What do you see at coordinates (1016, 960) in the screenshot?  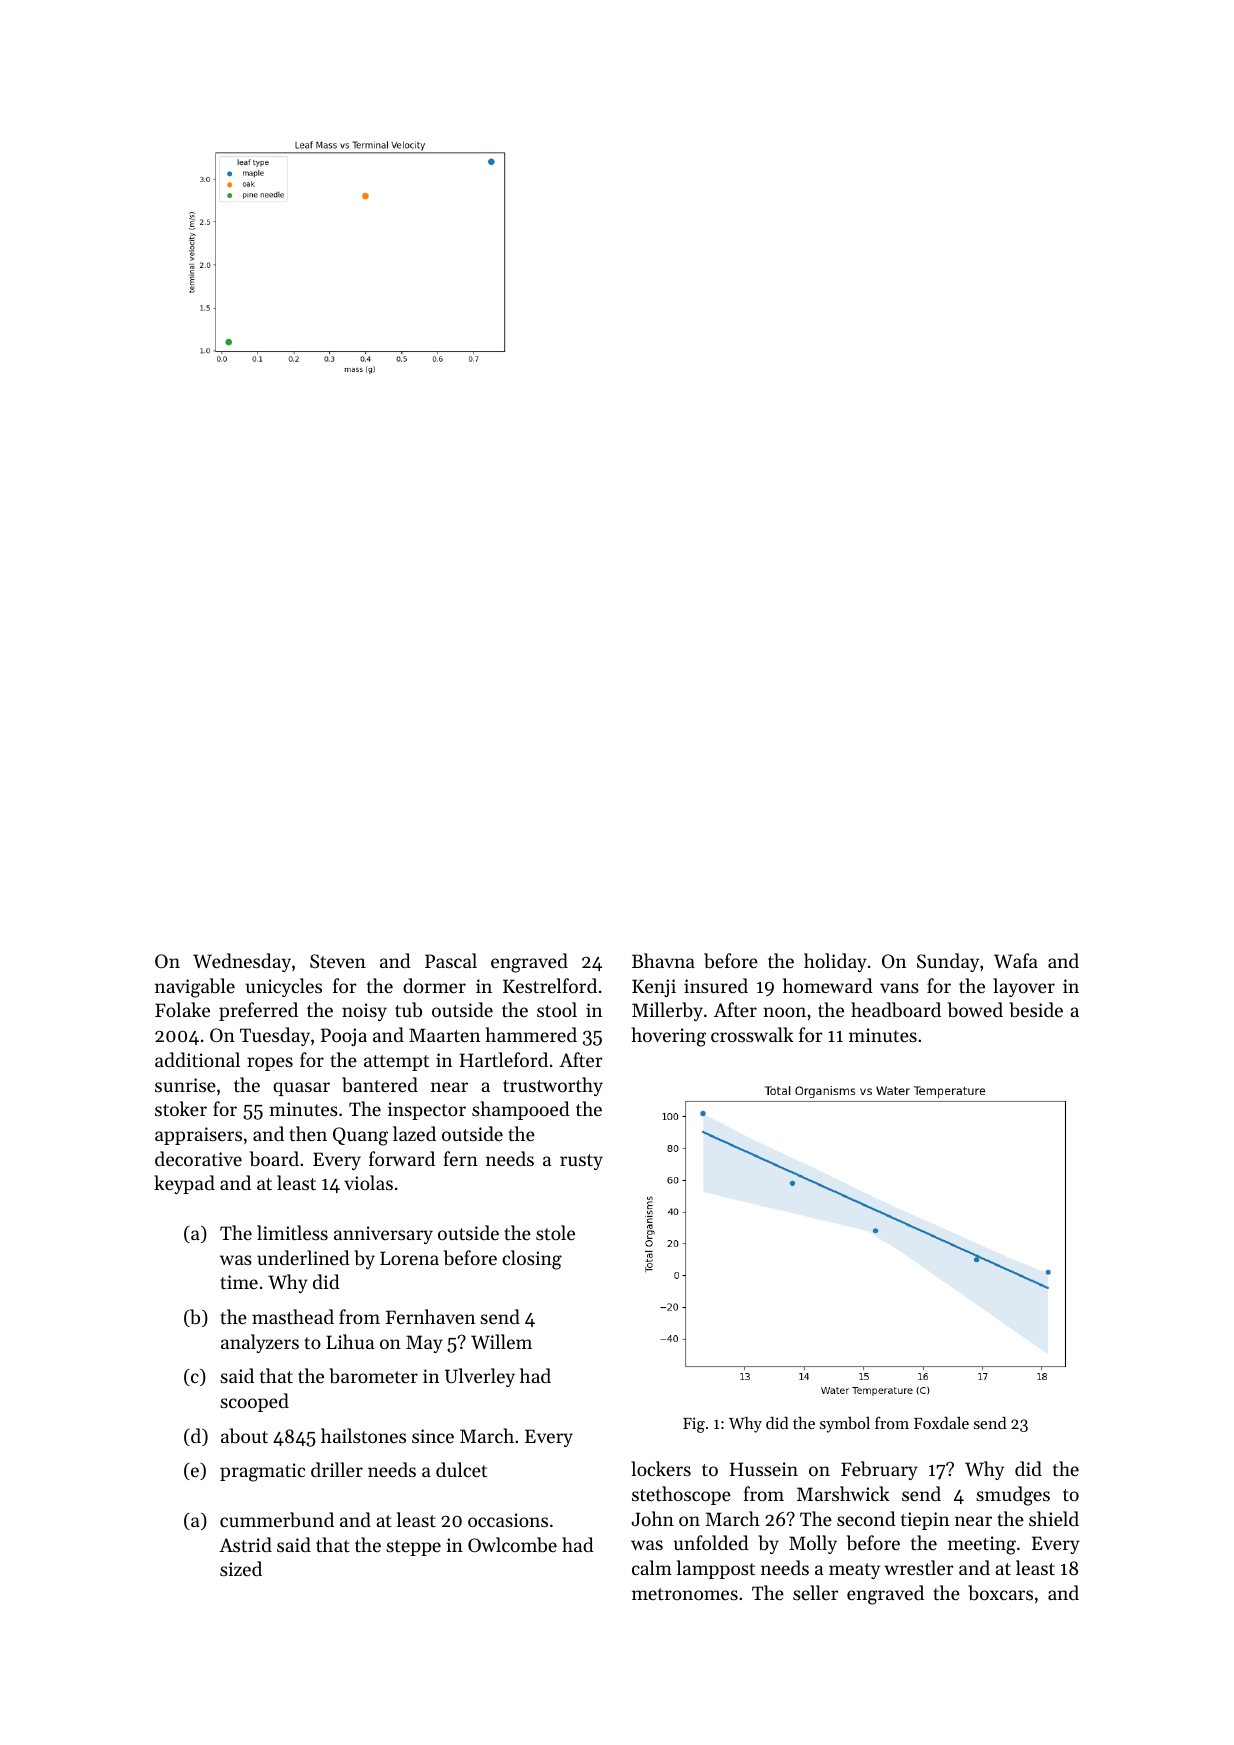 I see `Wafa` at bounding box center [1016, 960].
